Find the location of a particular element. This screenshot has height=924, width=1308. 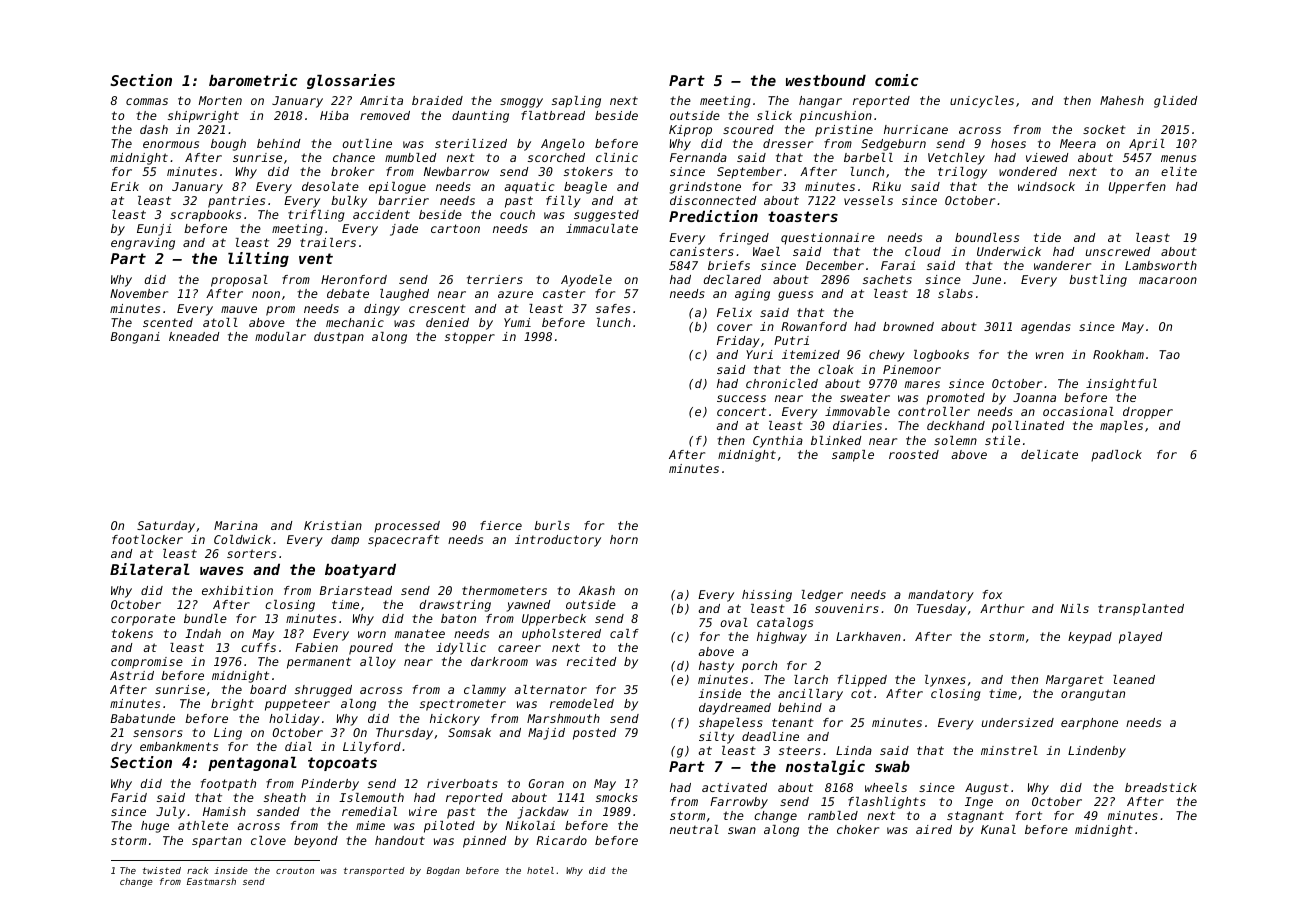

Ricardo is located at coordinates (561, 840).
